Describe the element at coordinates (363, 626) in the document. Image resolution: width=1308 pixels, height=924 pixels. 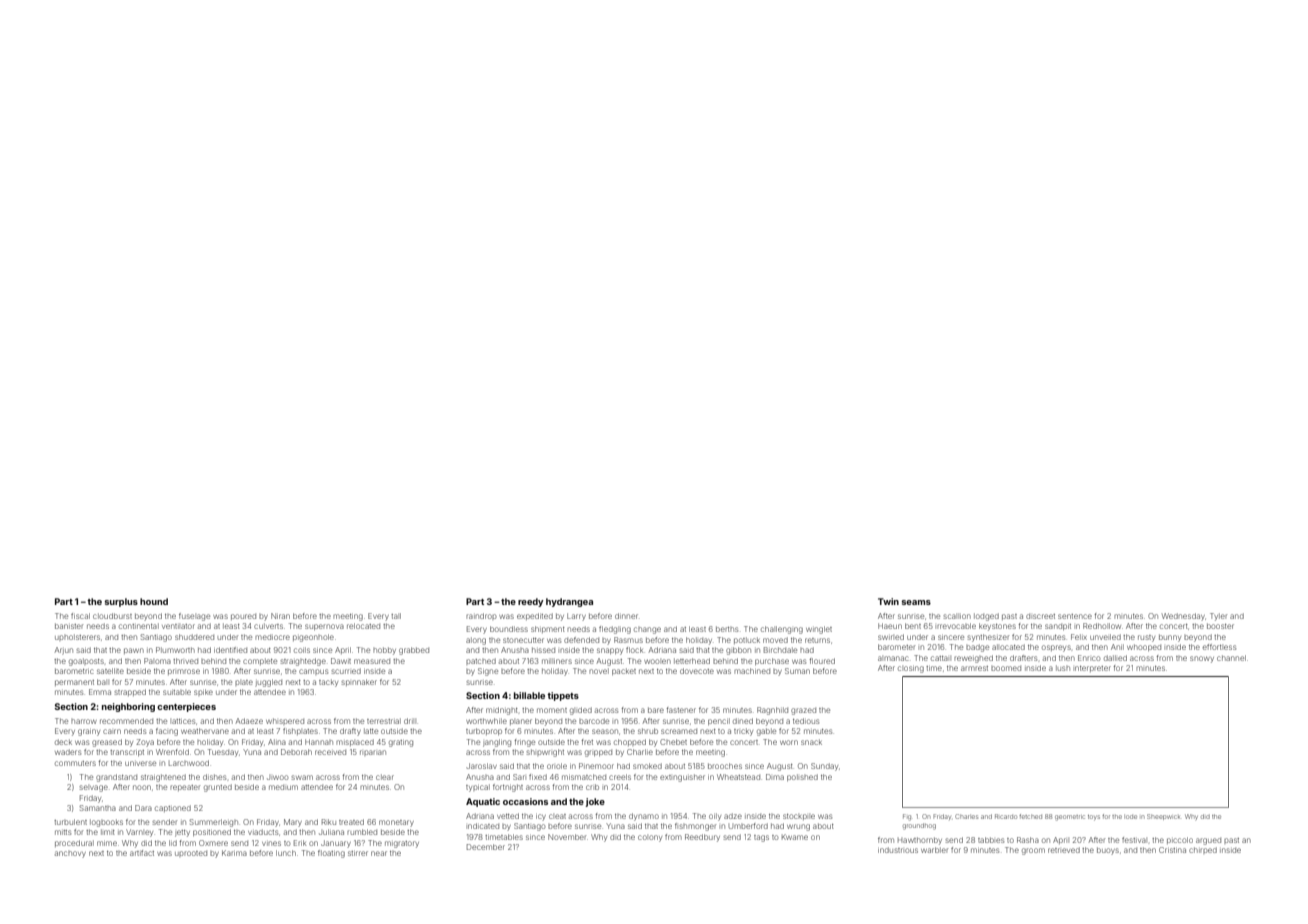
I see `relocated` at that location.
